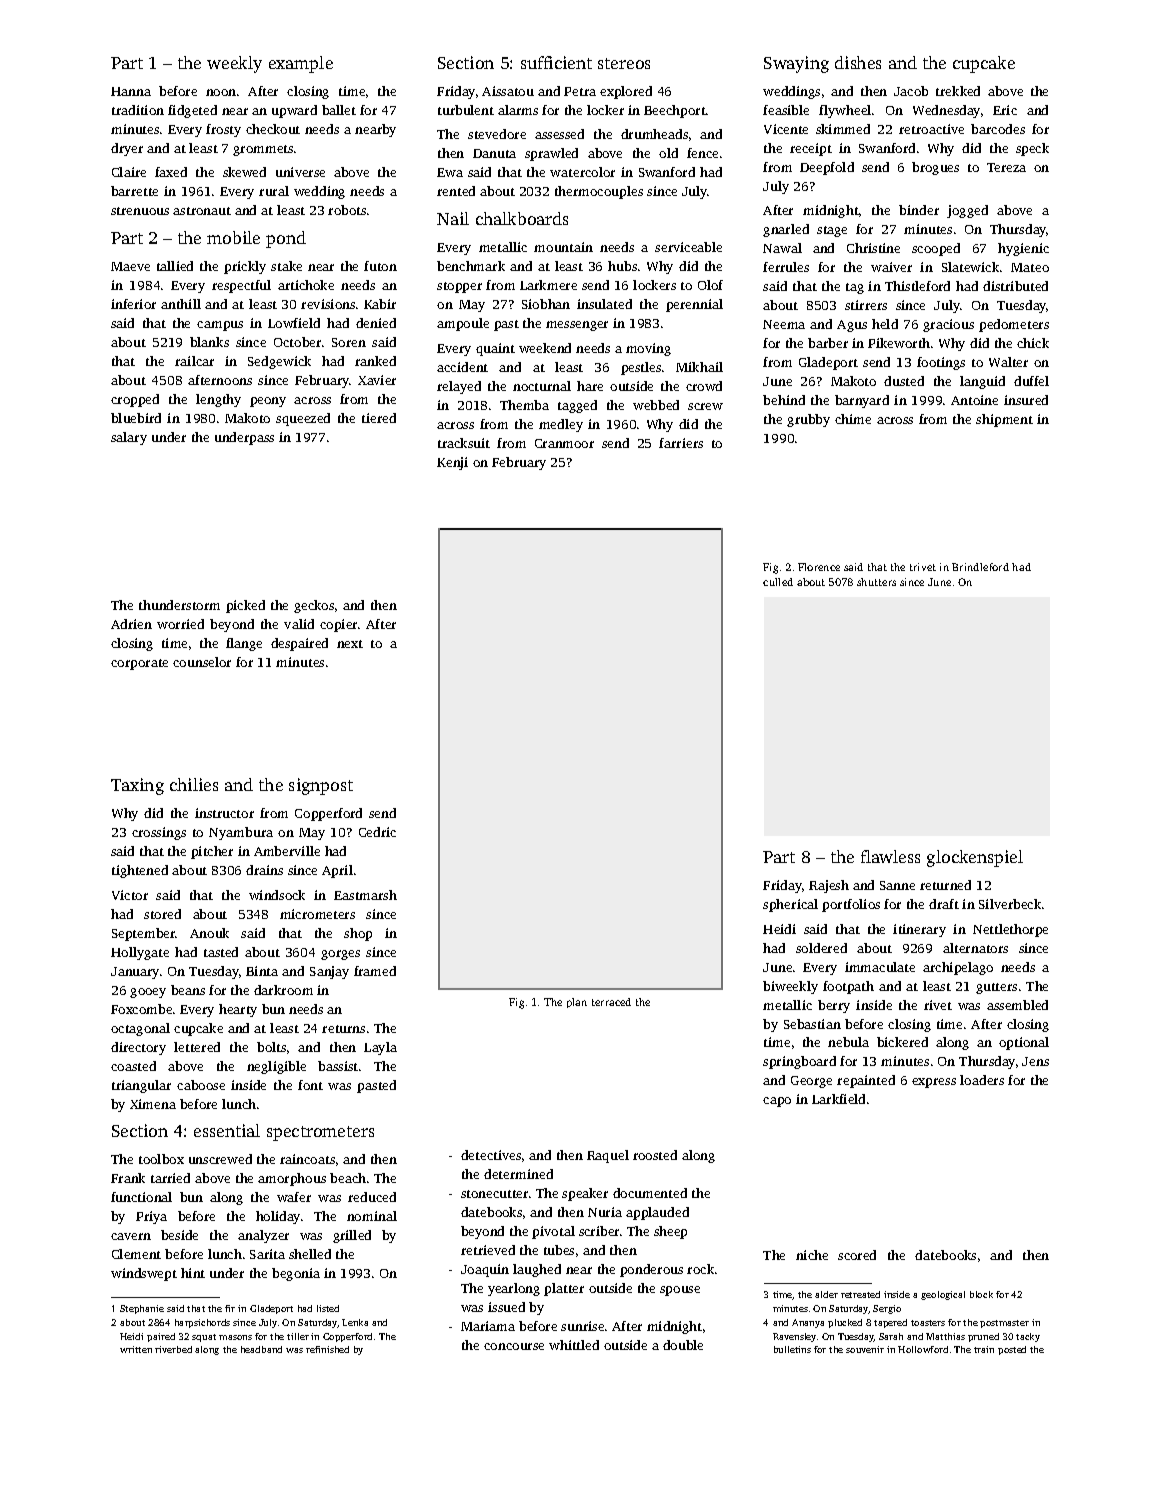  What do you see at coordinates (778, 582) in the screenshot?
I see `culled` at bounding box center [778, 582].
